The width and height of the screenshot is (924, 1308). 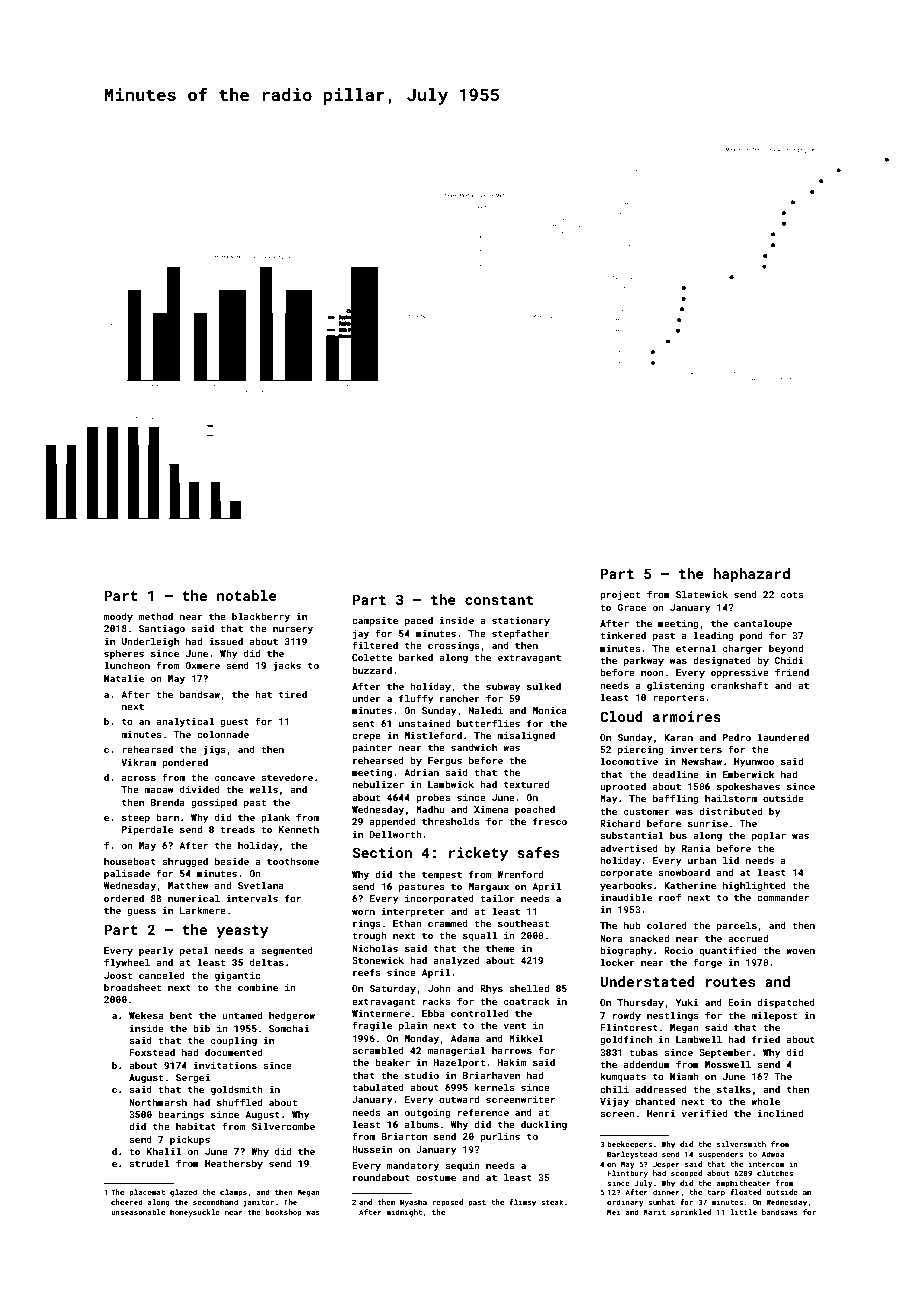 I want to click on analytical, so click(x=185, y=722).
